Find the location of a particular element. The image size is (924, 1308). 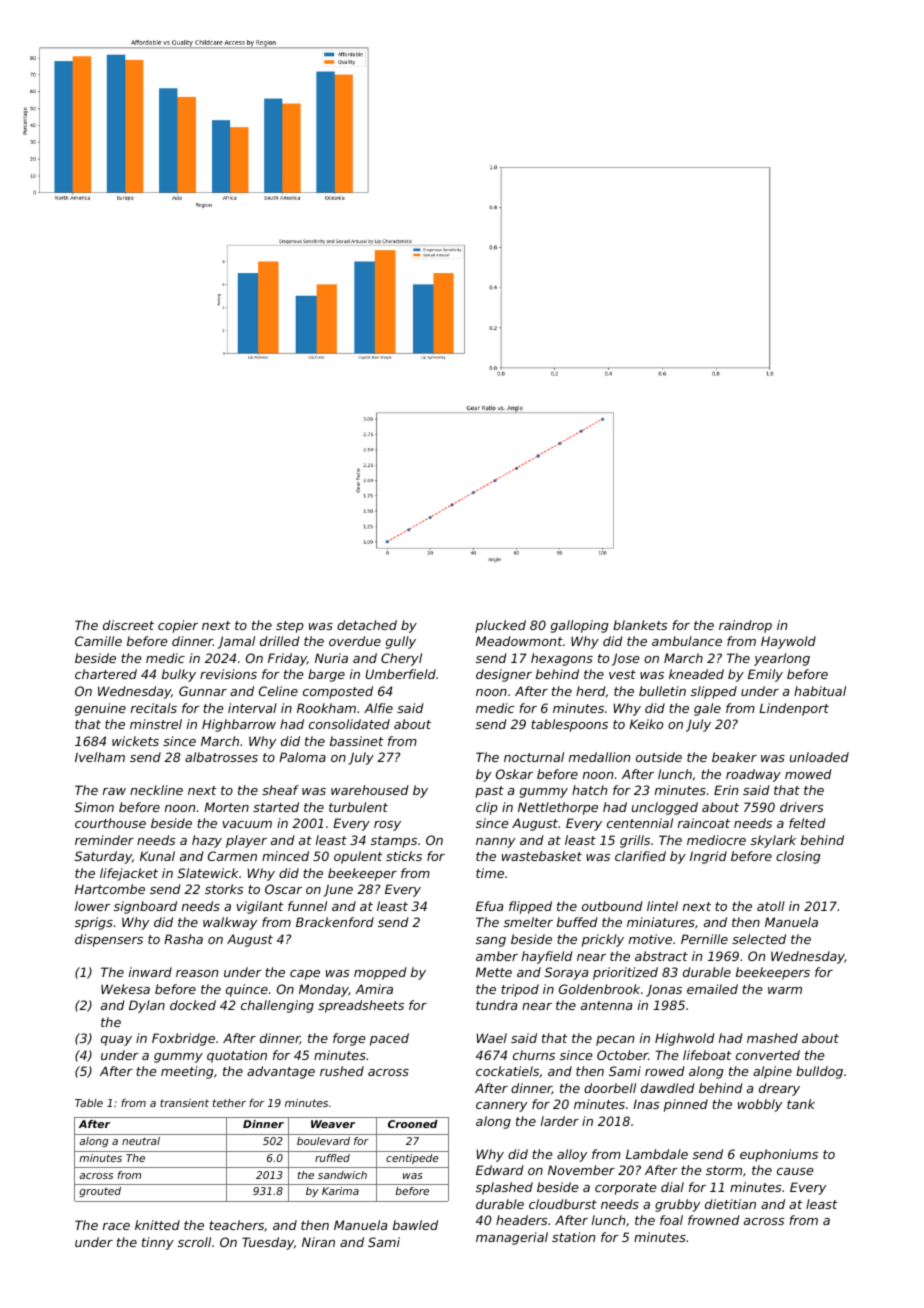

clarified is located at coordinates (640, 856).
